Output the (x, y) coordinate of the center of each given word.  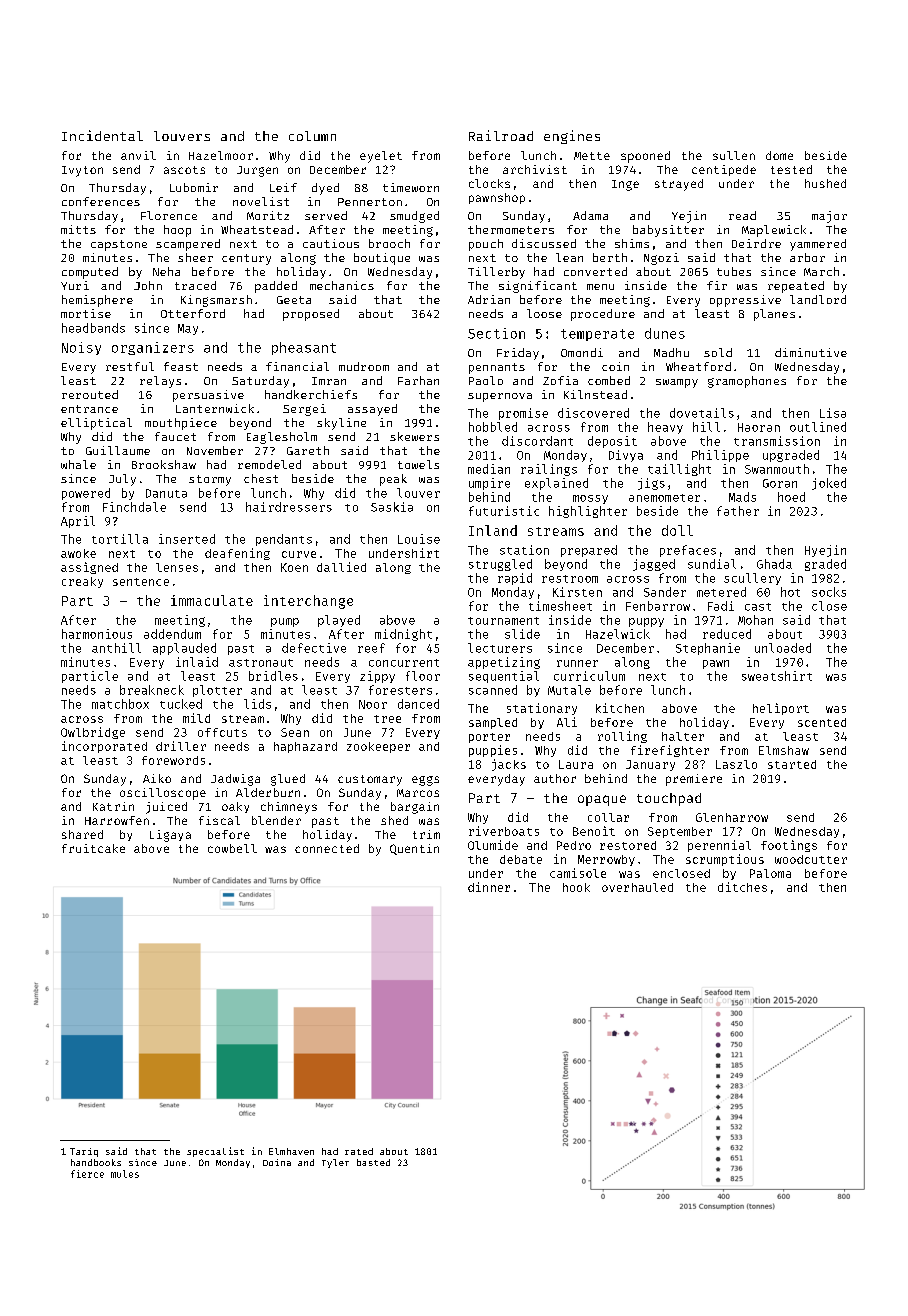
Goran (780, 483)
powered (86, 494)
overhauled (637, 887)
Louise (419, 539)
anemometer (664, 498)
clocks (489, 183)
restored (628, 845)
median (489, 469)
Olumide (493, 845)
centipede (724, 170)
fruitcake (93, 848)
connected (327, 848)
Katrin (113, 806)
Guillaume (118, 450)
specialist (215, 1152)
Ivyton (82, 171)
